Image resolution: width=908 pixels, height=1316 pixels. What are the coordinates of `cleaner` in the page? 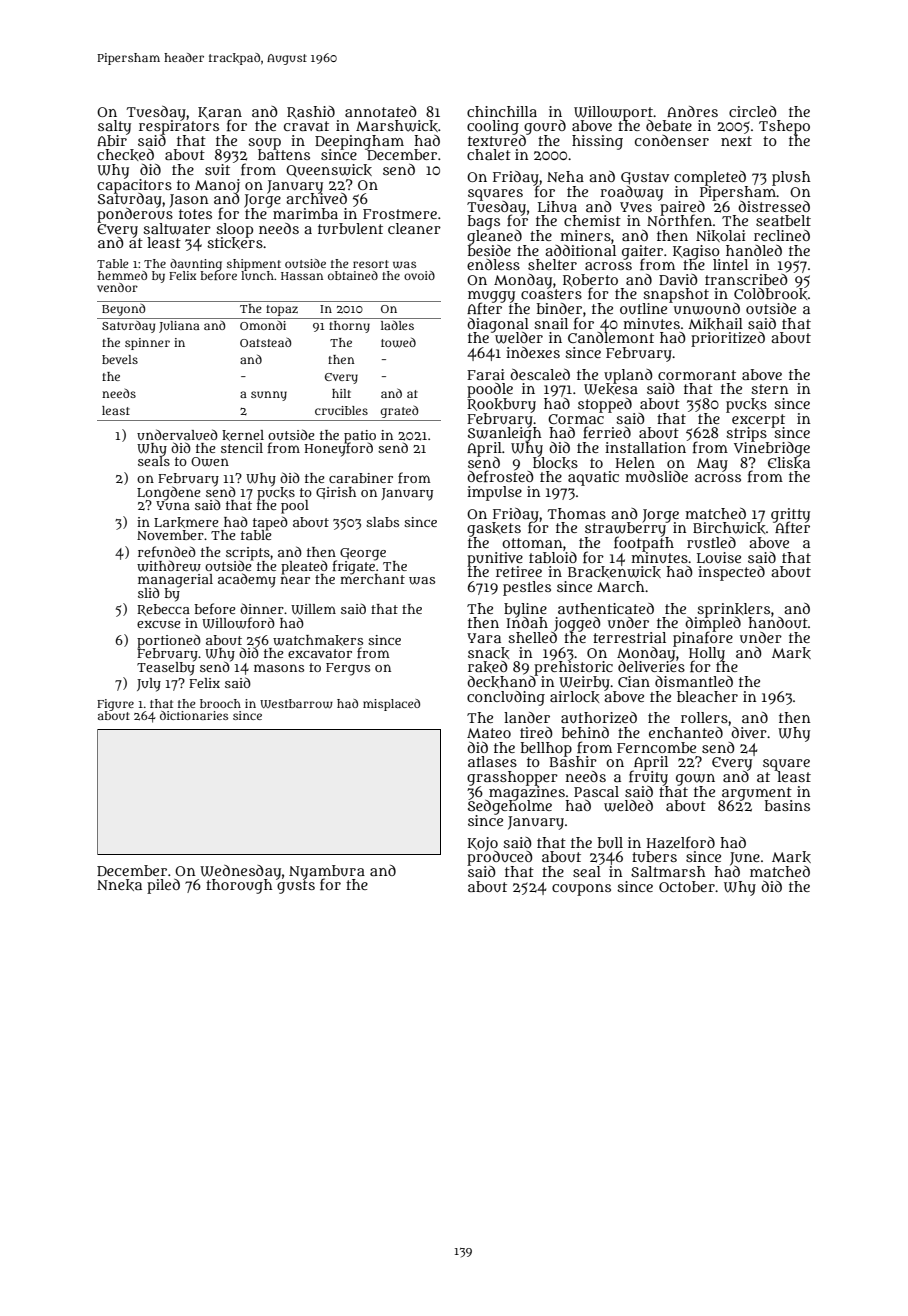 It's located at (414, 228).
